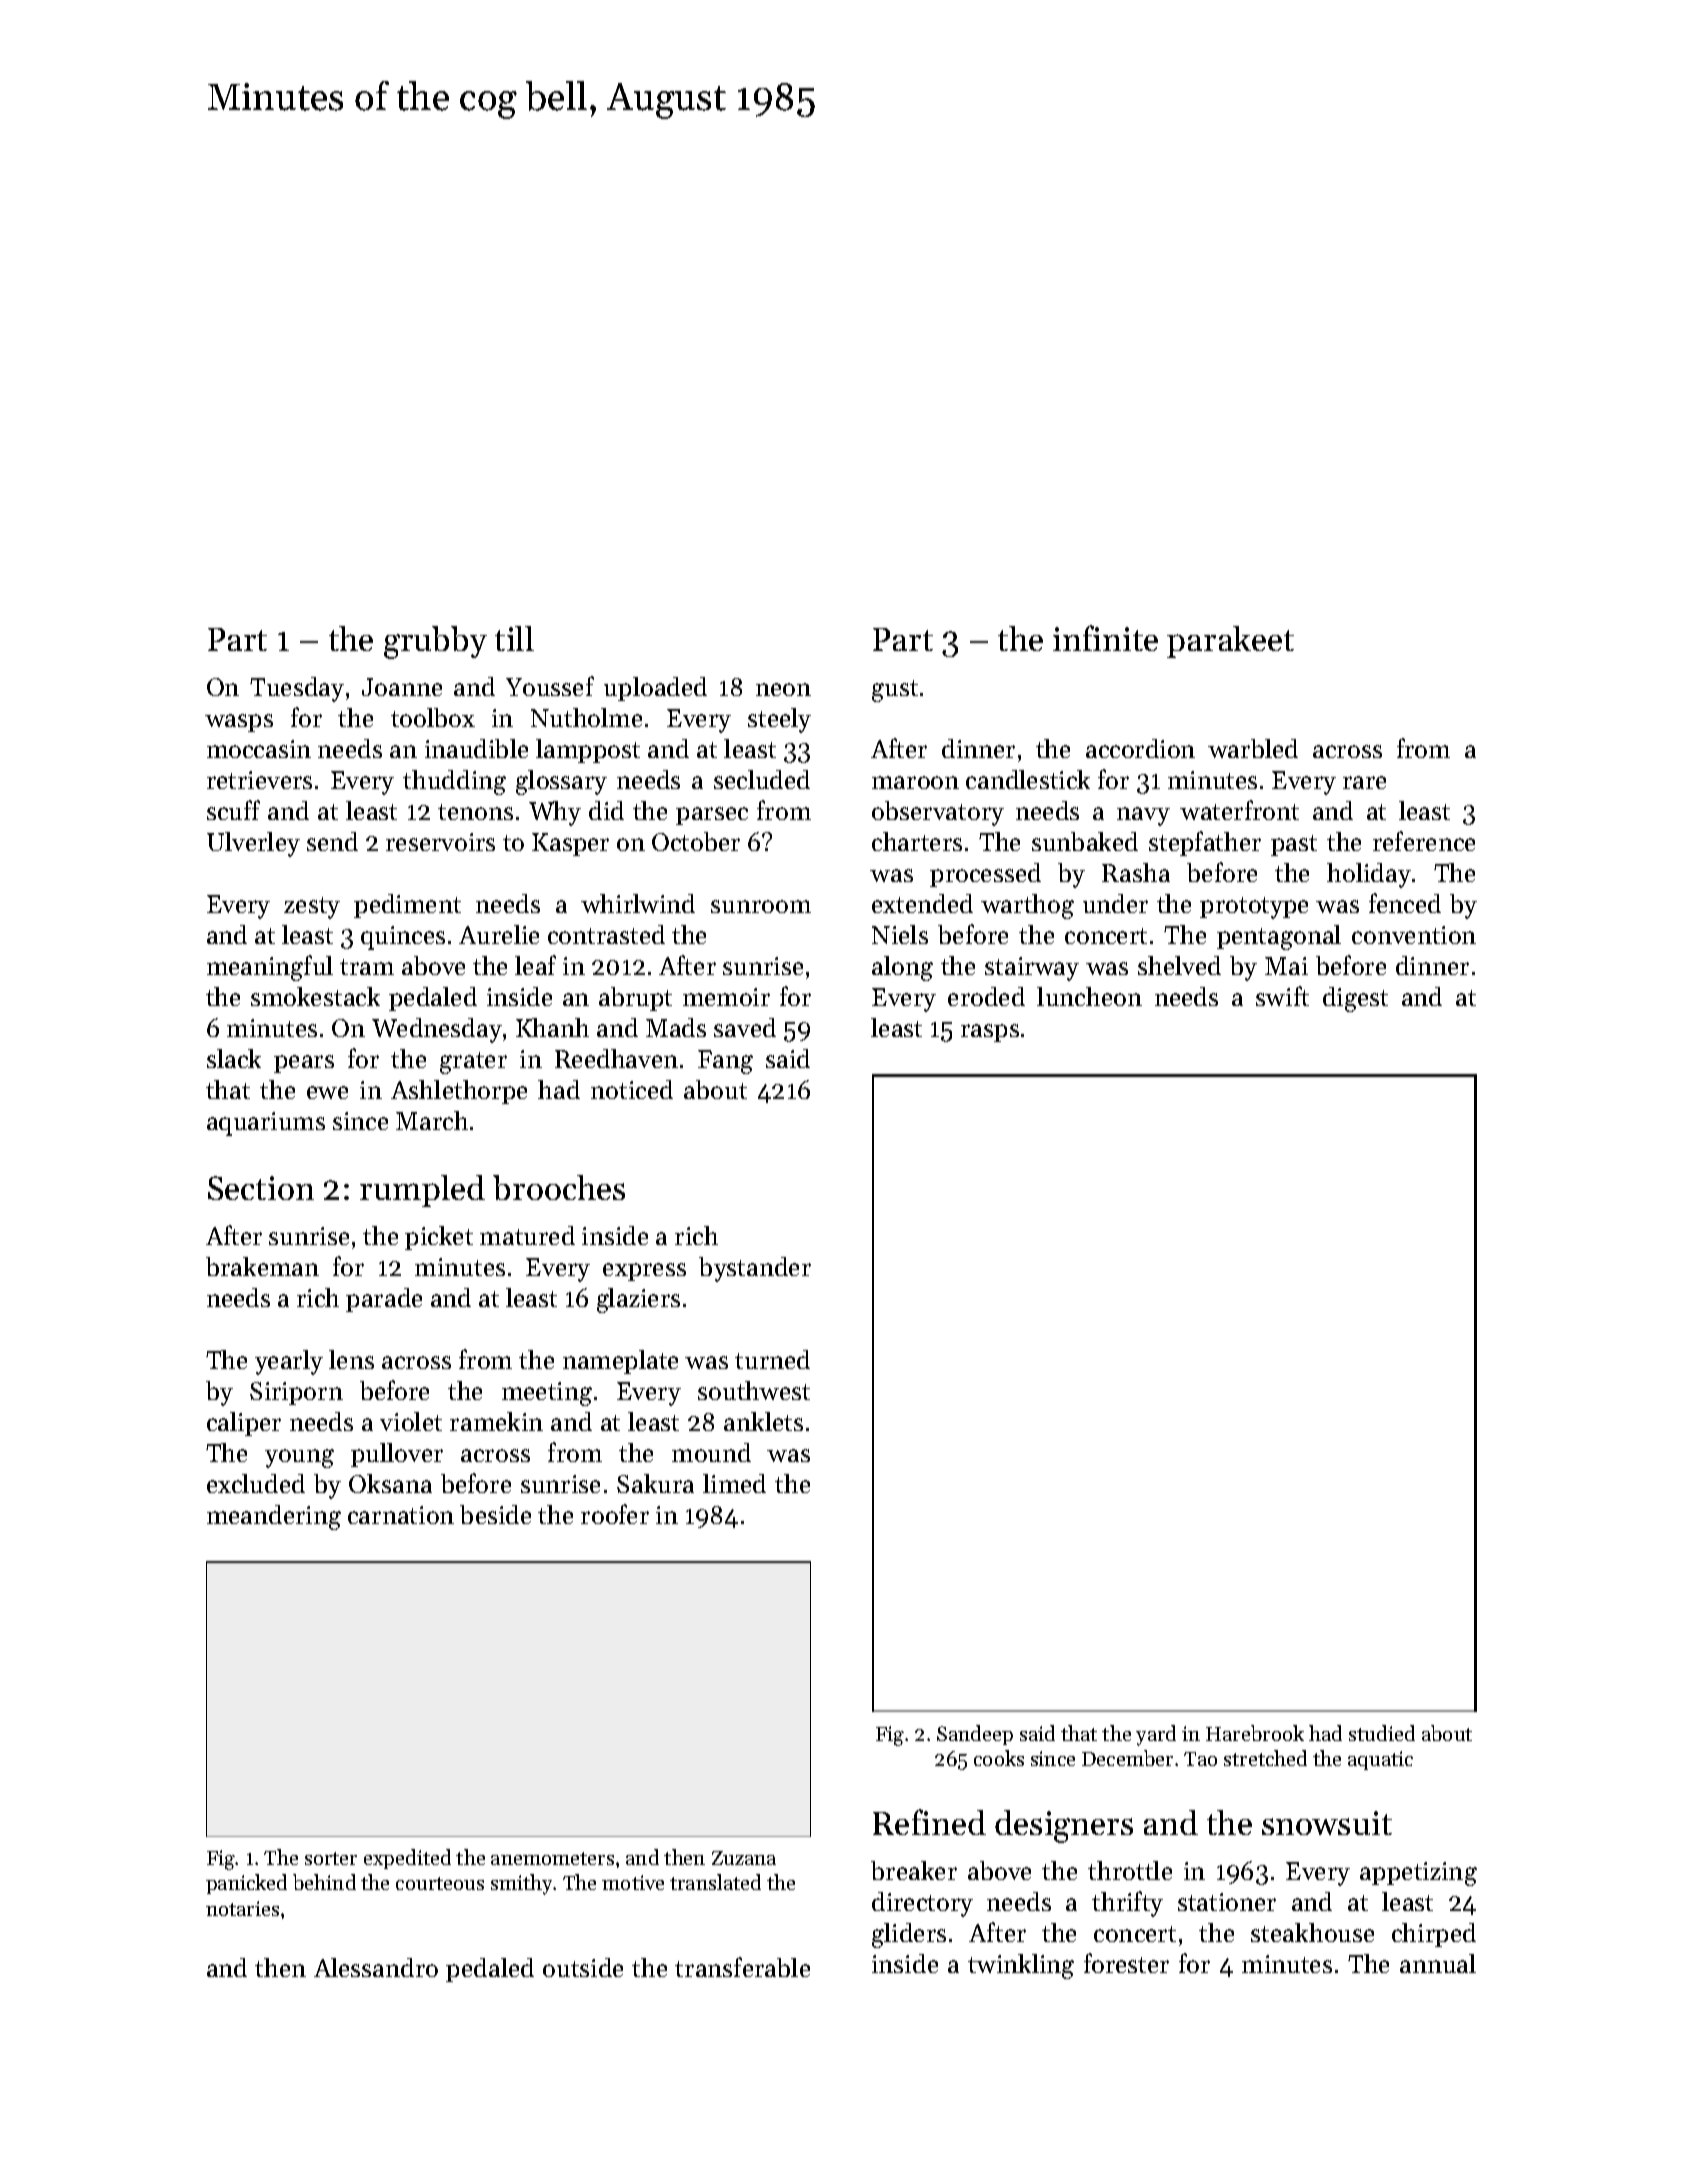 This screenshot has width=1683, height=2178. What do you see at coordinates (239, 723) in the screenshot?
I see `wasps` at bounding box center [239, 723].
